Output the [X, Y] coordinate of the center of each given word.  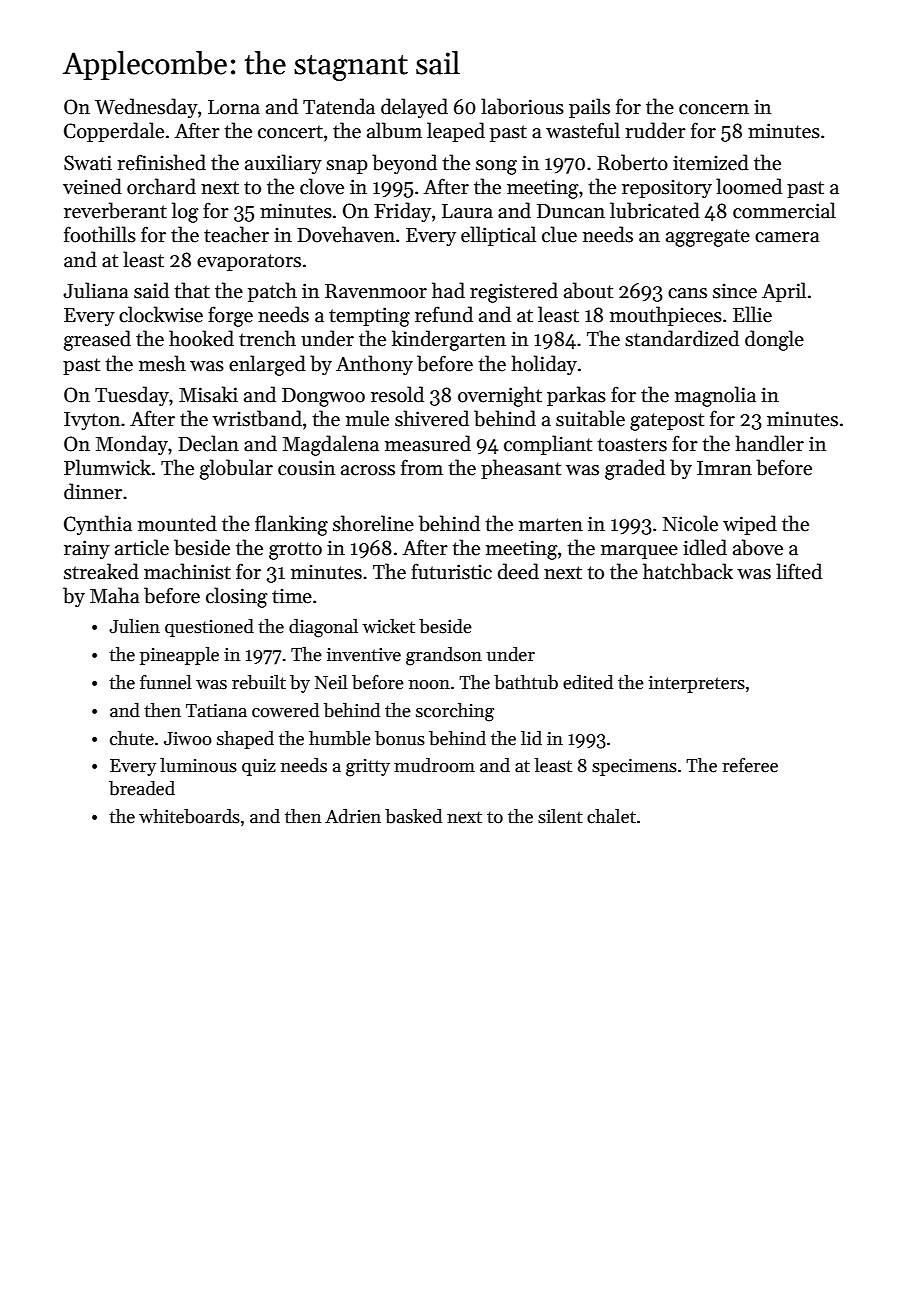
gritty [368, 768]
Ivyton [92, 421]
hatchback [688, 571]
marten [551, 525]
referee [750, 765]
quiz [259, 767]
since [735, 291]
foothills [100, 234]
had [448, 290]
